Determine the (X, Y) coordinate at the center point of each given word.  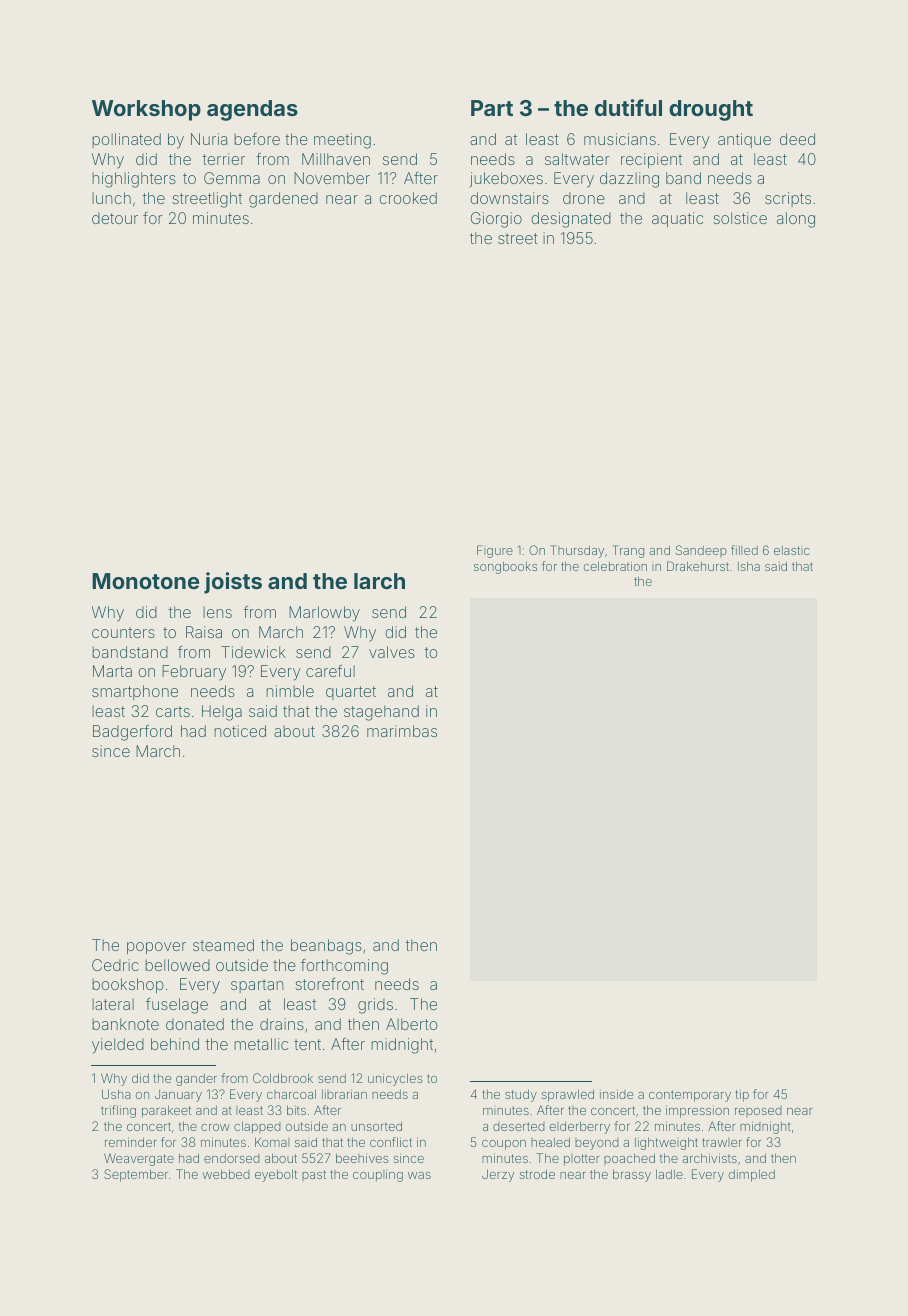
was (419, 1175)
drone (584, 198)
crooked (408, 198)
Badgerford (132, 733)
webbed (226, 1174)
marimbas (402, 731)
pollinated (126, 140)
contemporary (690, 1096)
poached (629, 1159)
